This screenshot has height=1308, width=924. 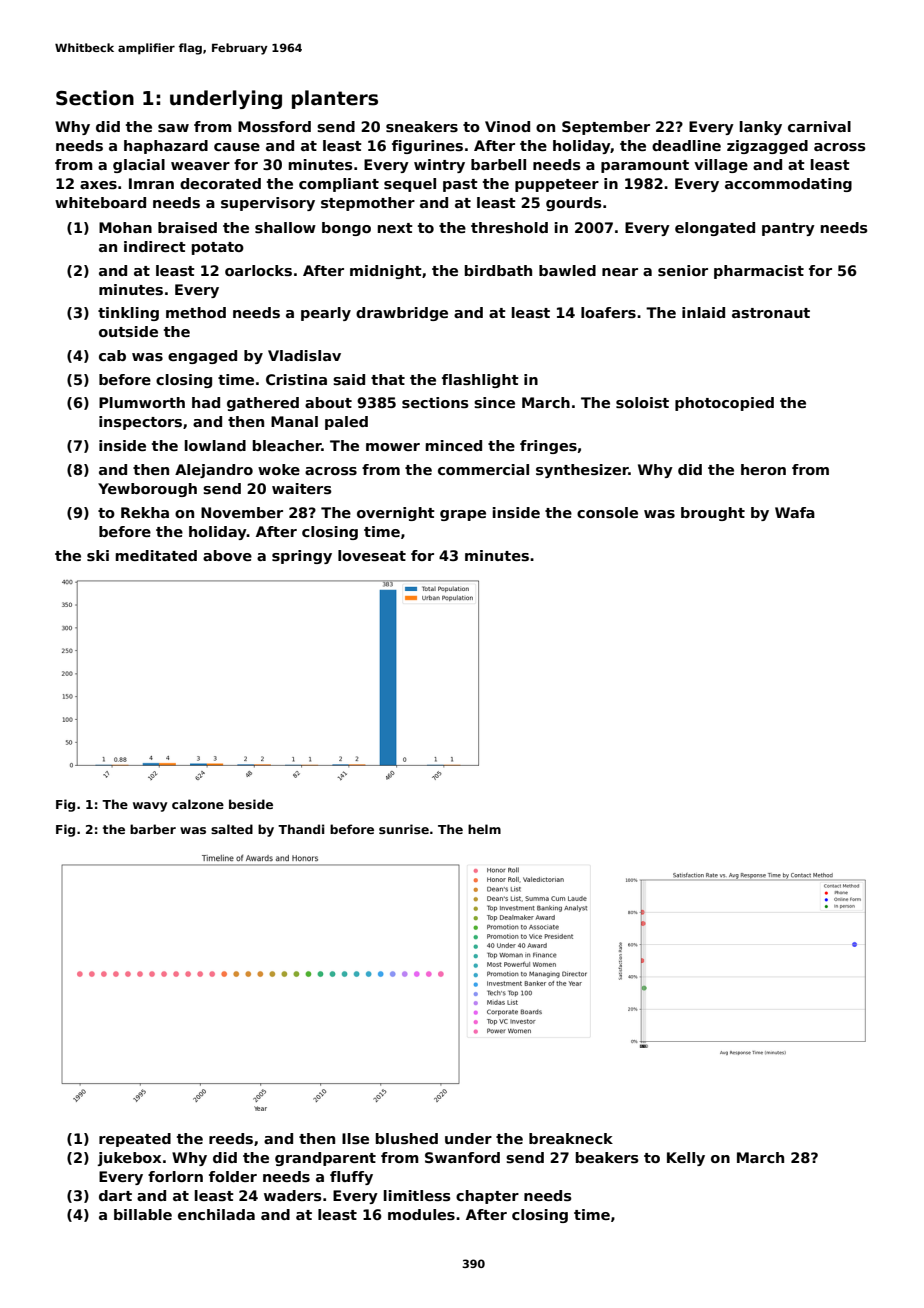 What do you see at coordinates (404, 829) in the screenshot?
I see `sunrise` at bounding box center [404, 829].
